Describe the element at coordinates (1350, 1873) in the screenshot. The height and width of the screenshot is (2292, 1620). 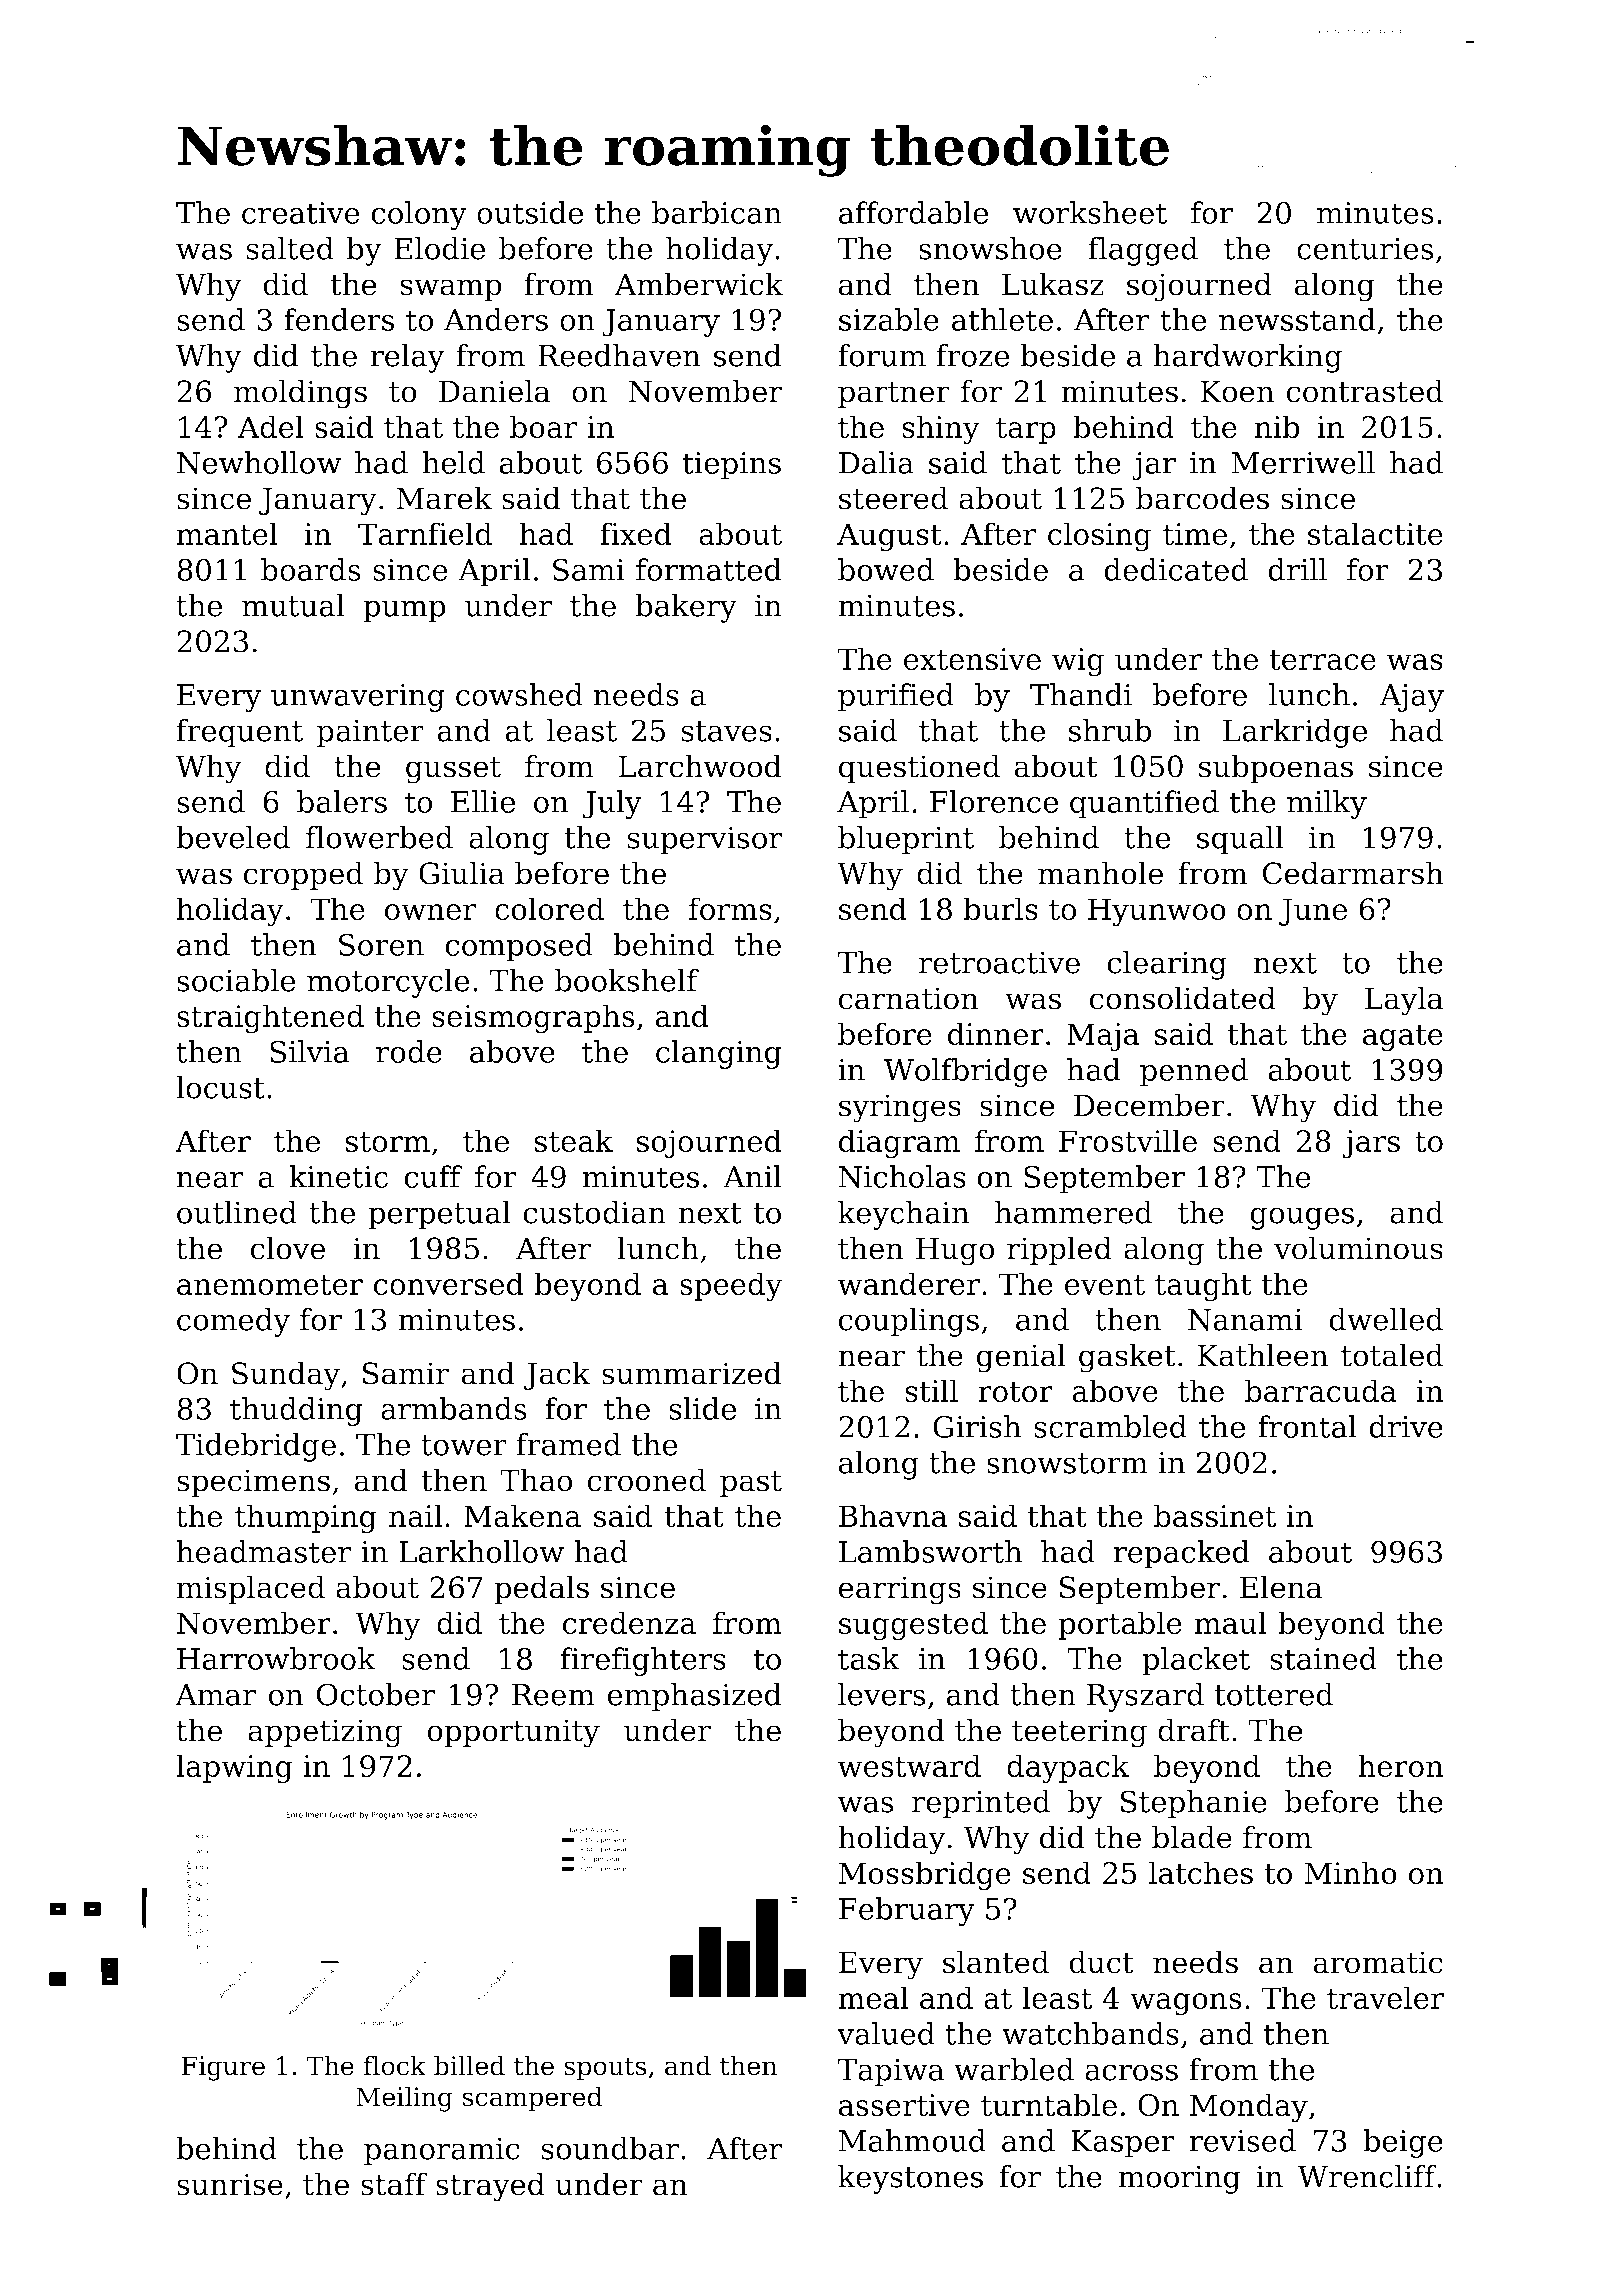
I see `Minho` at that location.
